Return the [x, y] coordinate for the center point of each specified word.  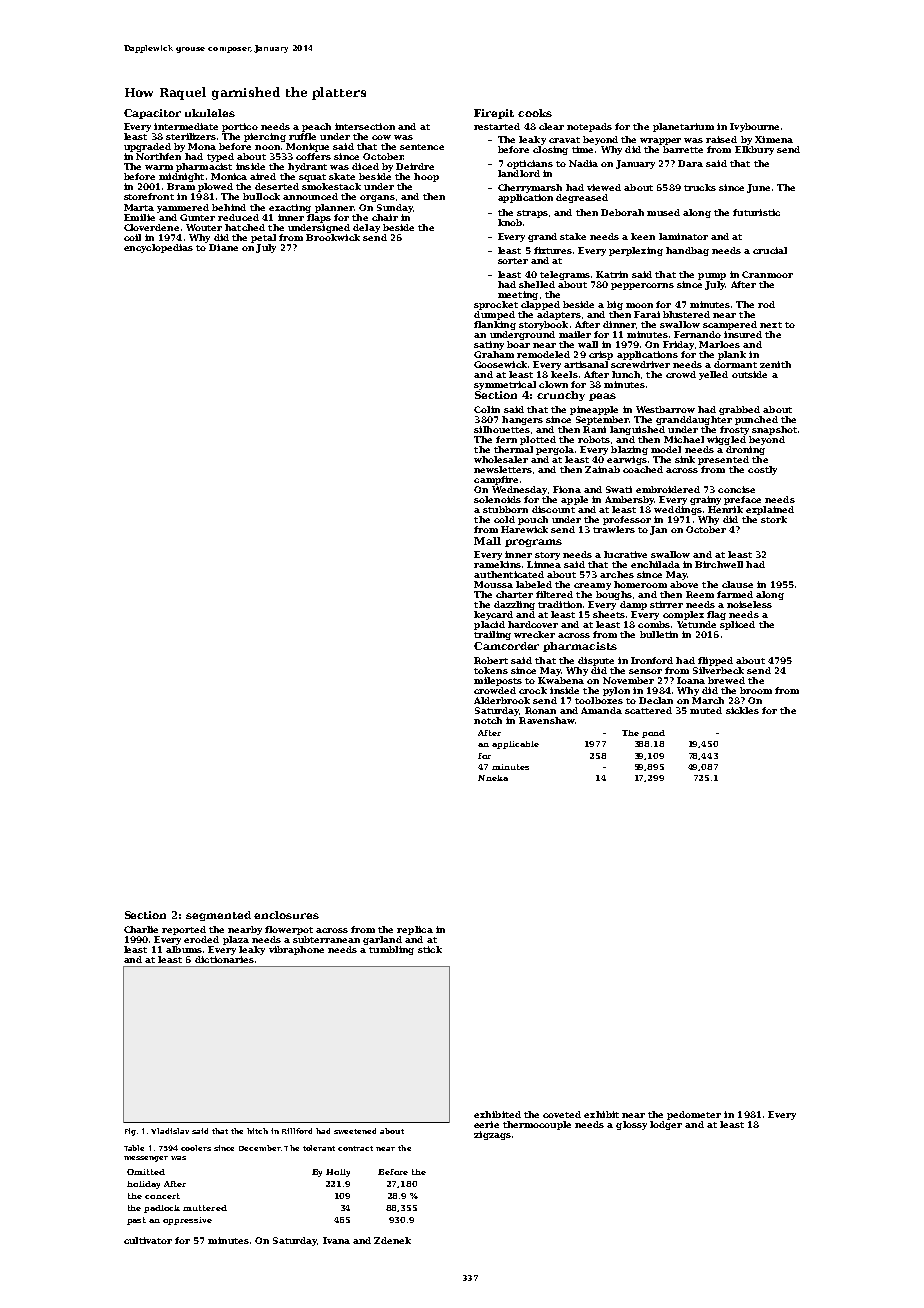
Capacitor [152, 114]
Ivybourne [754, 127]
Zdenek [392, 1240]
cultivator [148, 1240]
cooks [535, 113]
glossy [631, 1125]
